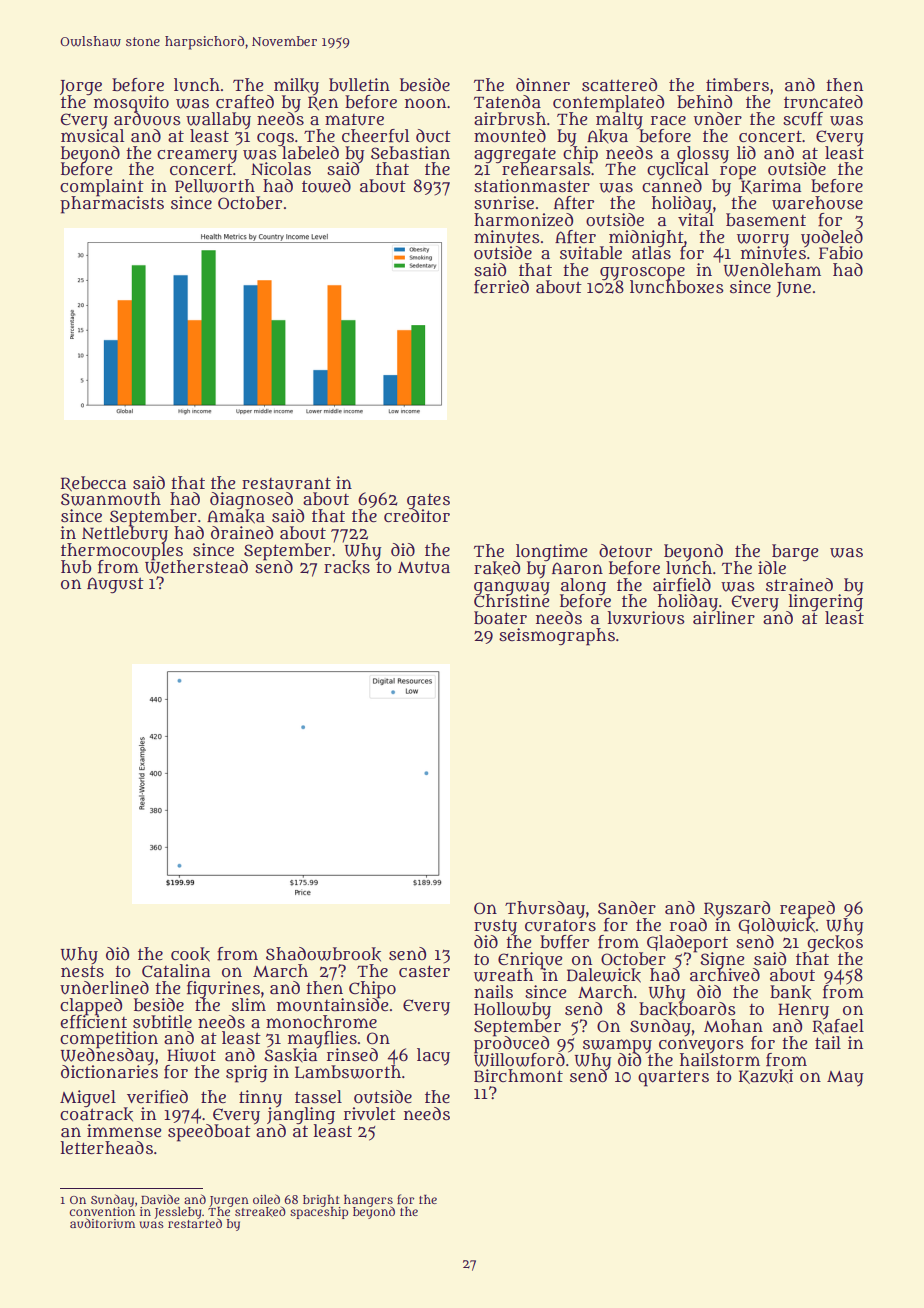 This image has width=924, height=1308. Describe the element at coordinates (501, 287) in the image. I see `ferried` at that location.
